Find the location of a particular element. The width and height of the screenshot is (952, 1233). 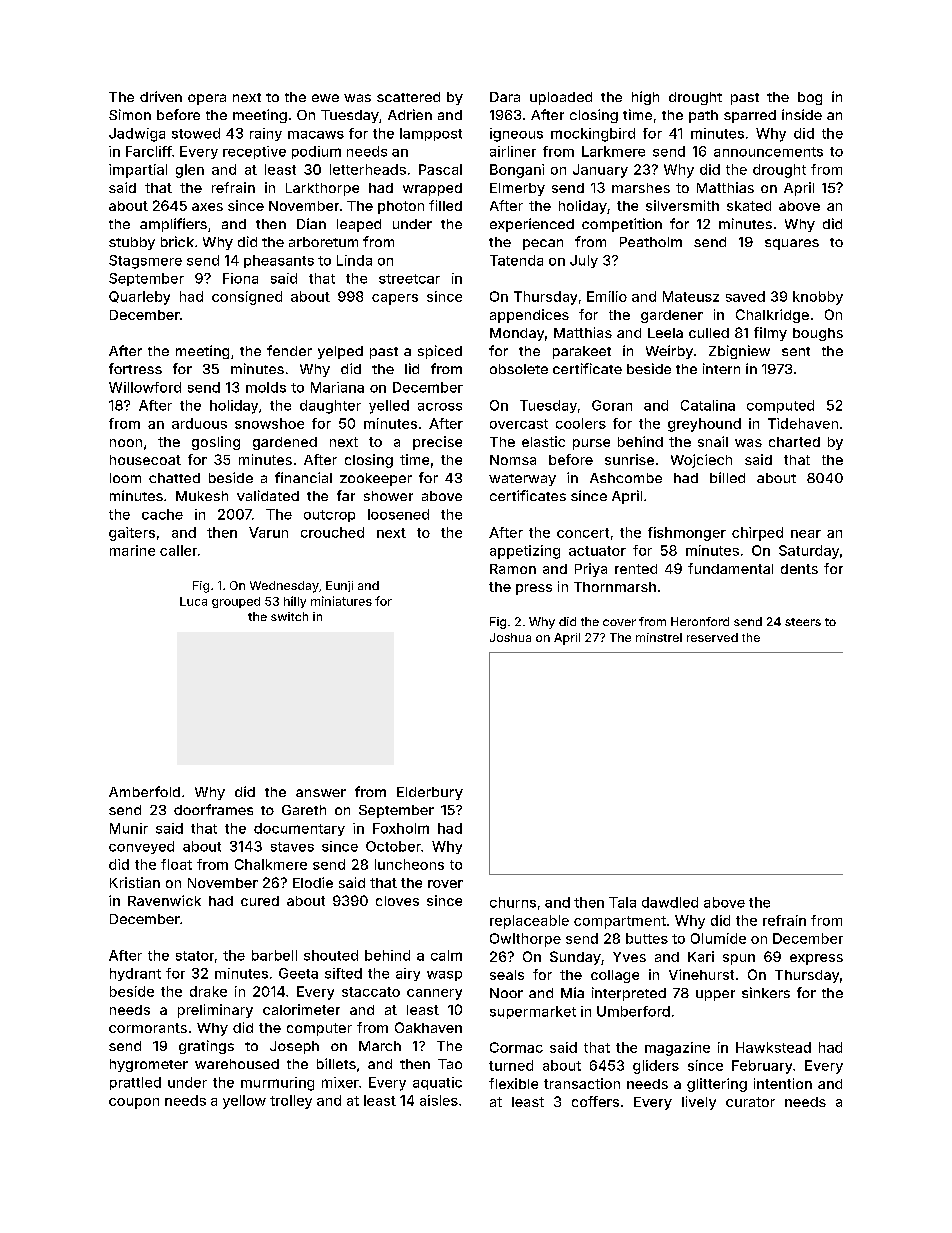

Joseph is located at coordinates (294, 1047).
